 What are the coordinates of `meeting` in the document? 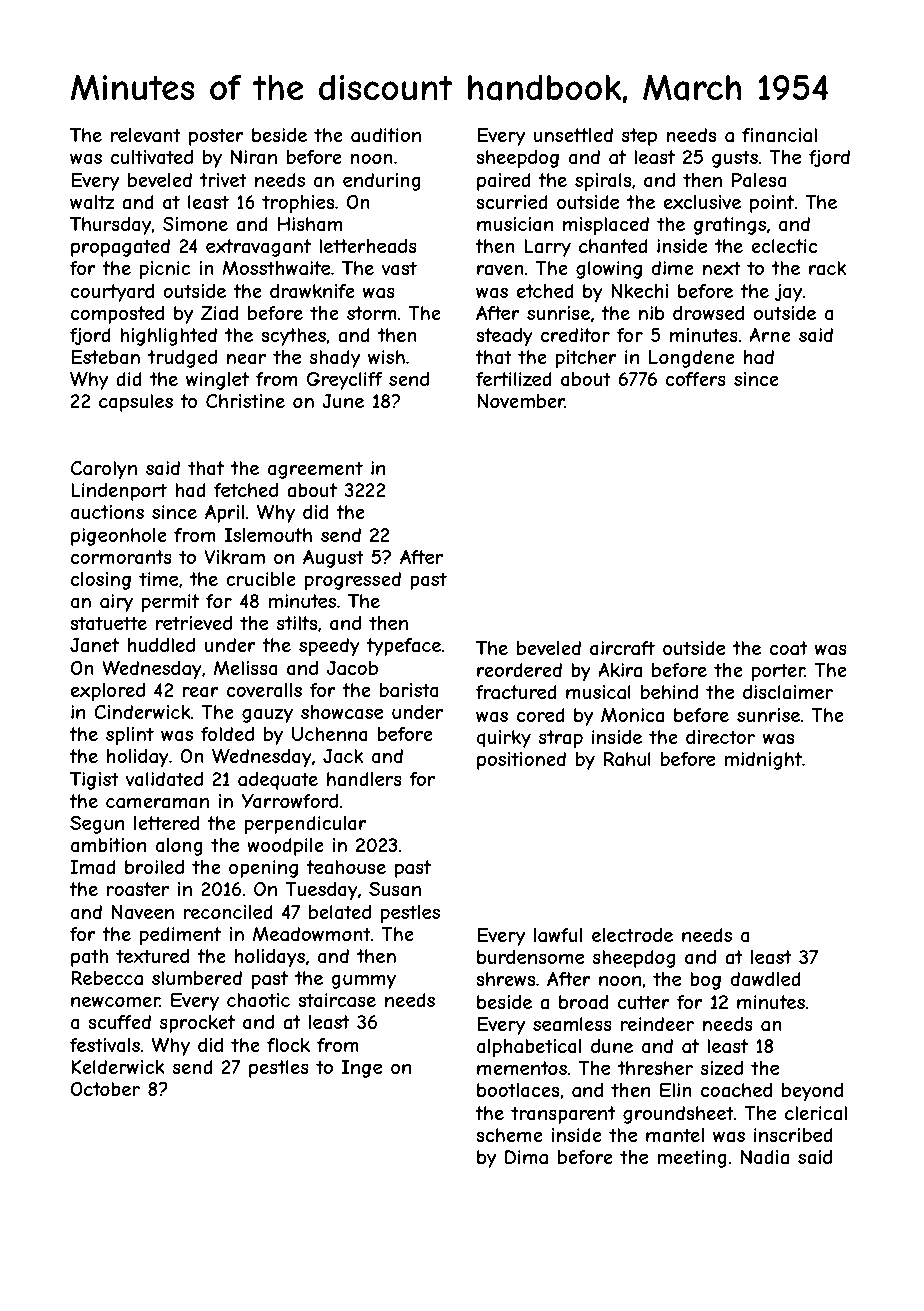 It's located at (692, 1159).
